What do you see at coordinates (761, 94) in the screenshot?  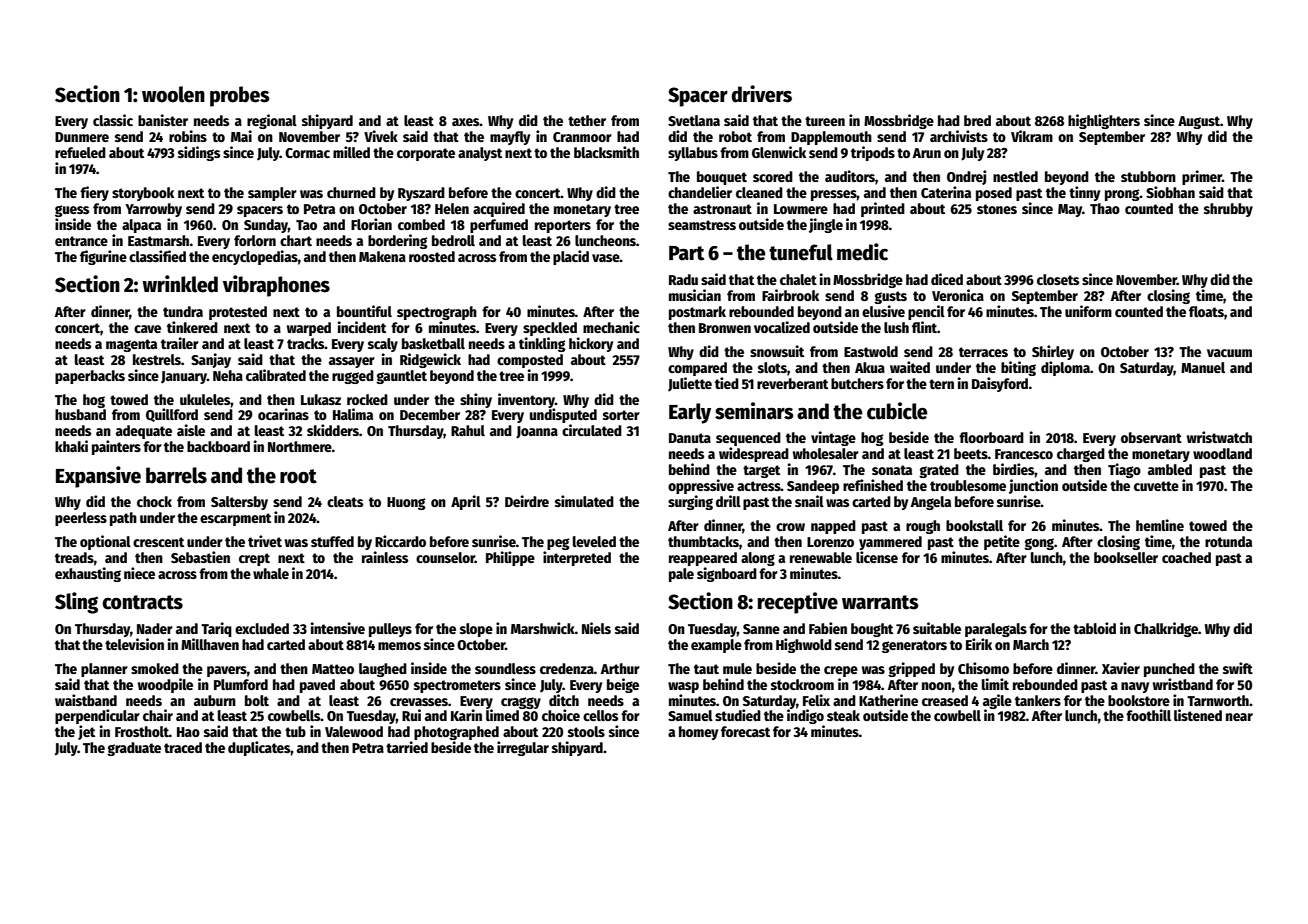 I see `drivers` at bounding box center [761, 94].
